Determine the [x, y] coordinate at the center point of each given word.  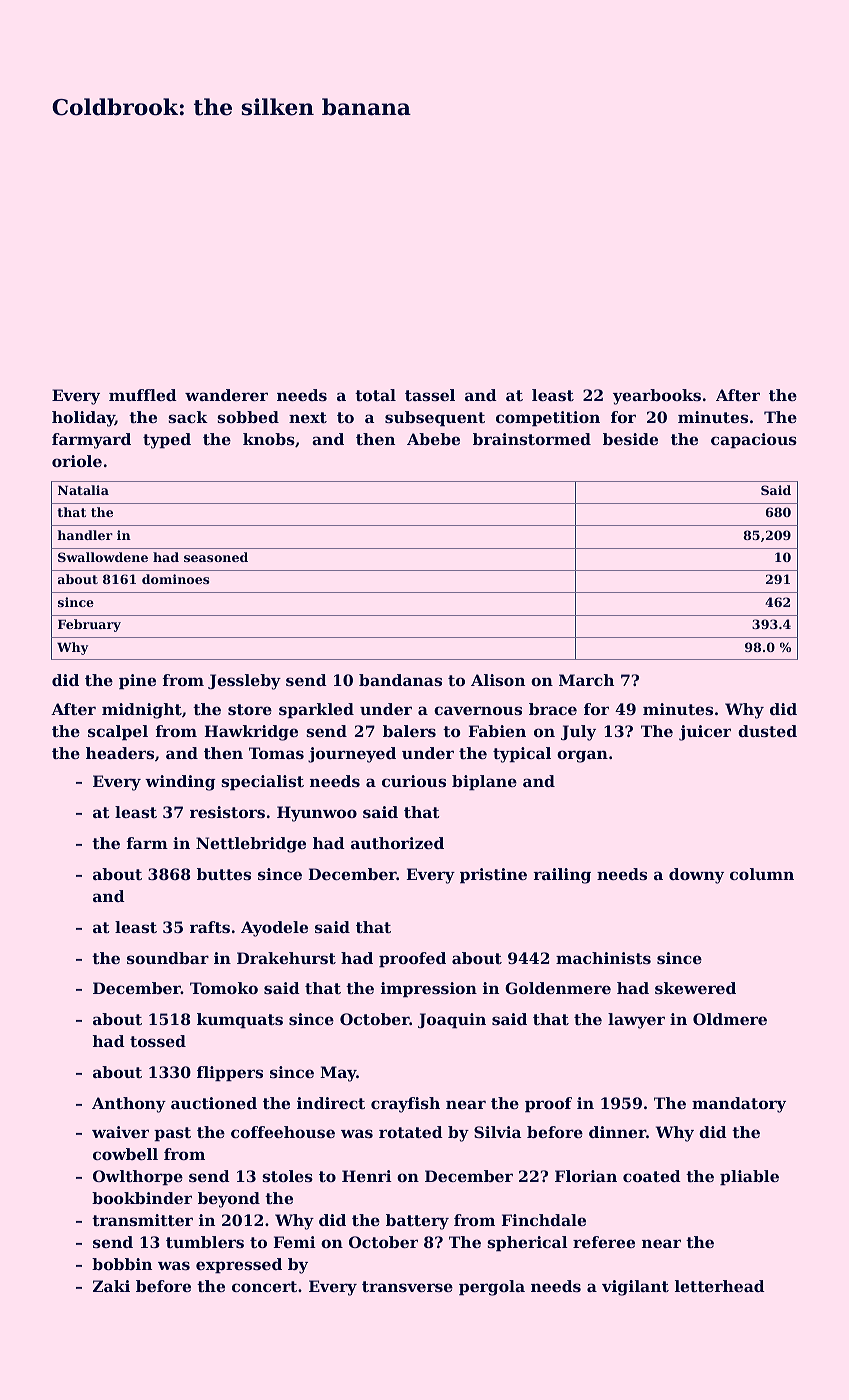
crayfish [405, 1105]
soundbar [168, 958]
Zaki [111, 1286]
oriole [77, 461]
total [375, 395]
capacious [754, 441]
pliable [749, 1178]
